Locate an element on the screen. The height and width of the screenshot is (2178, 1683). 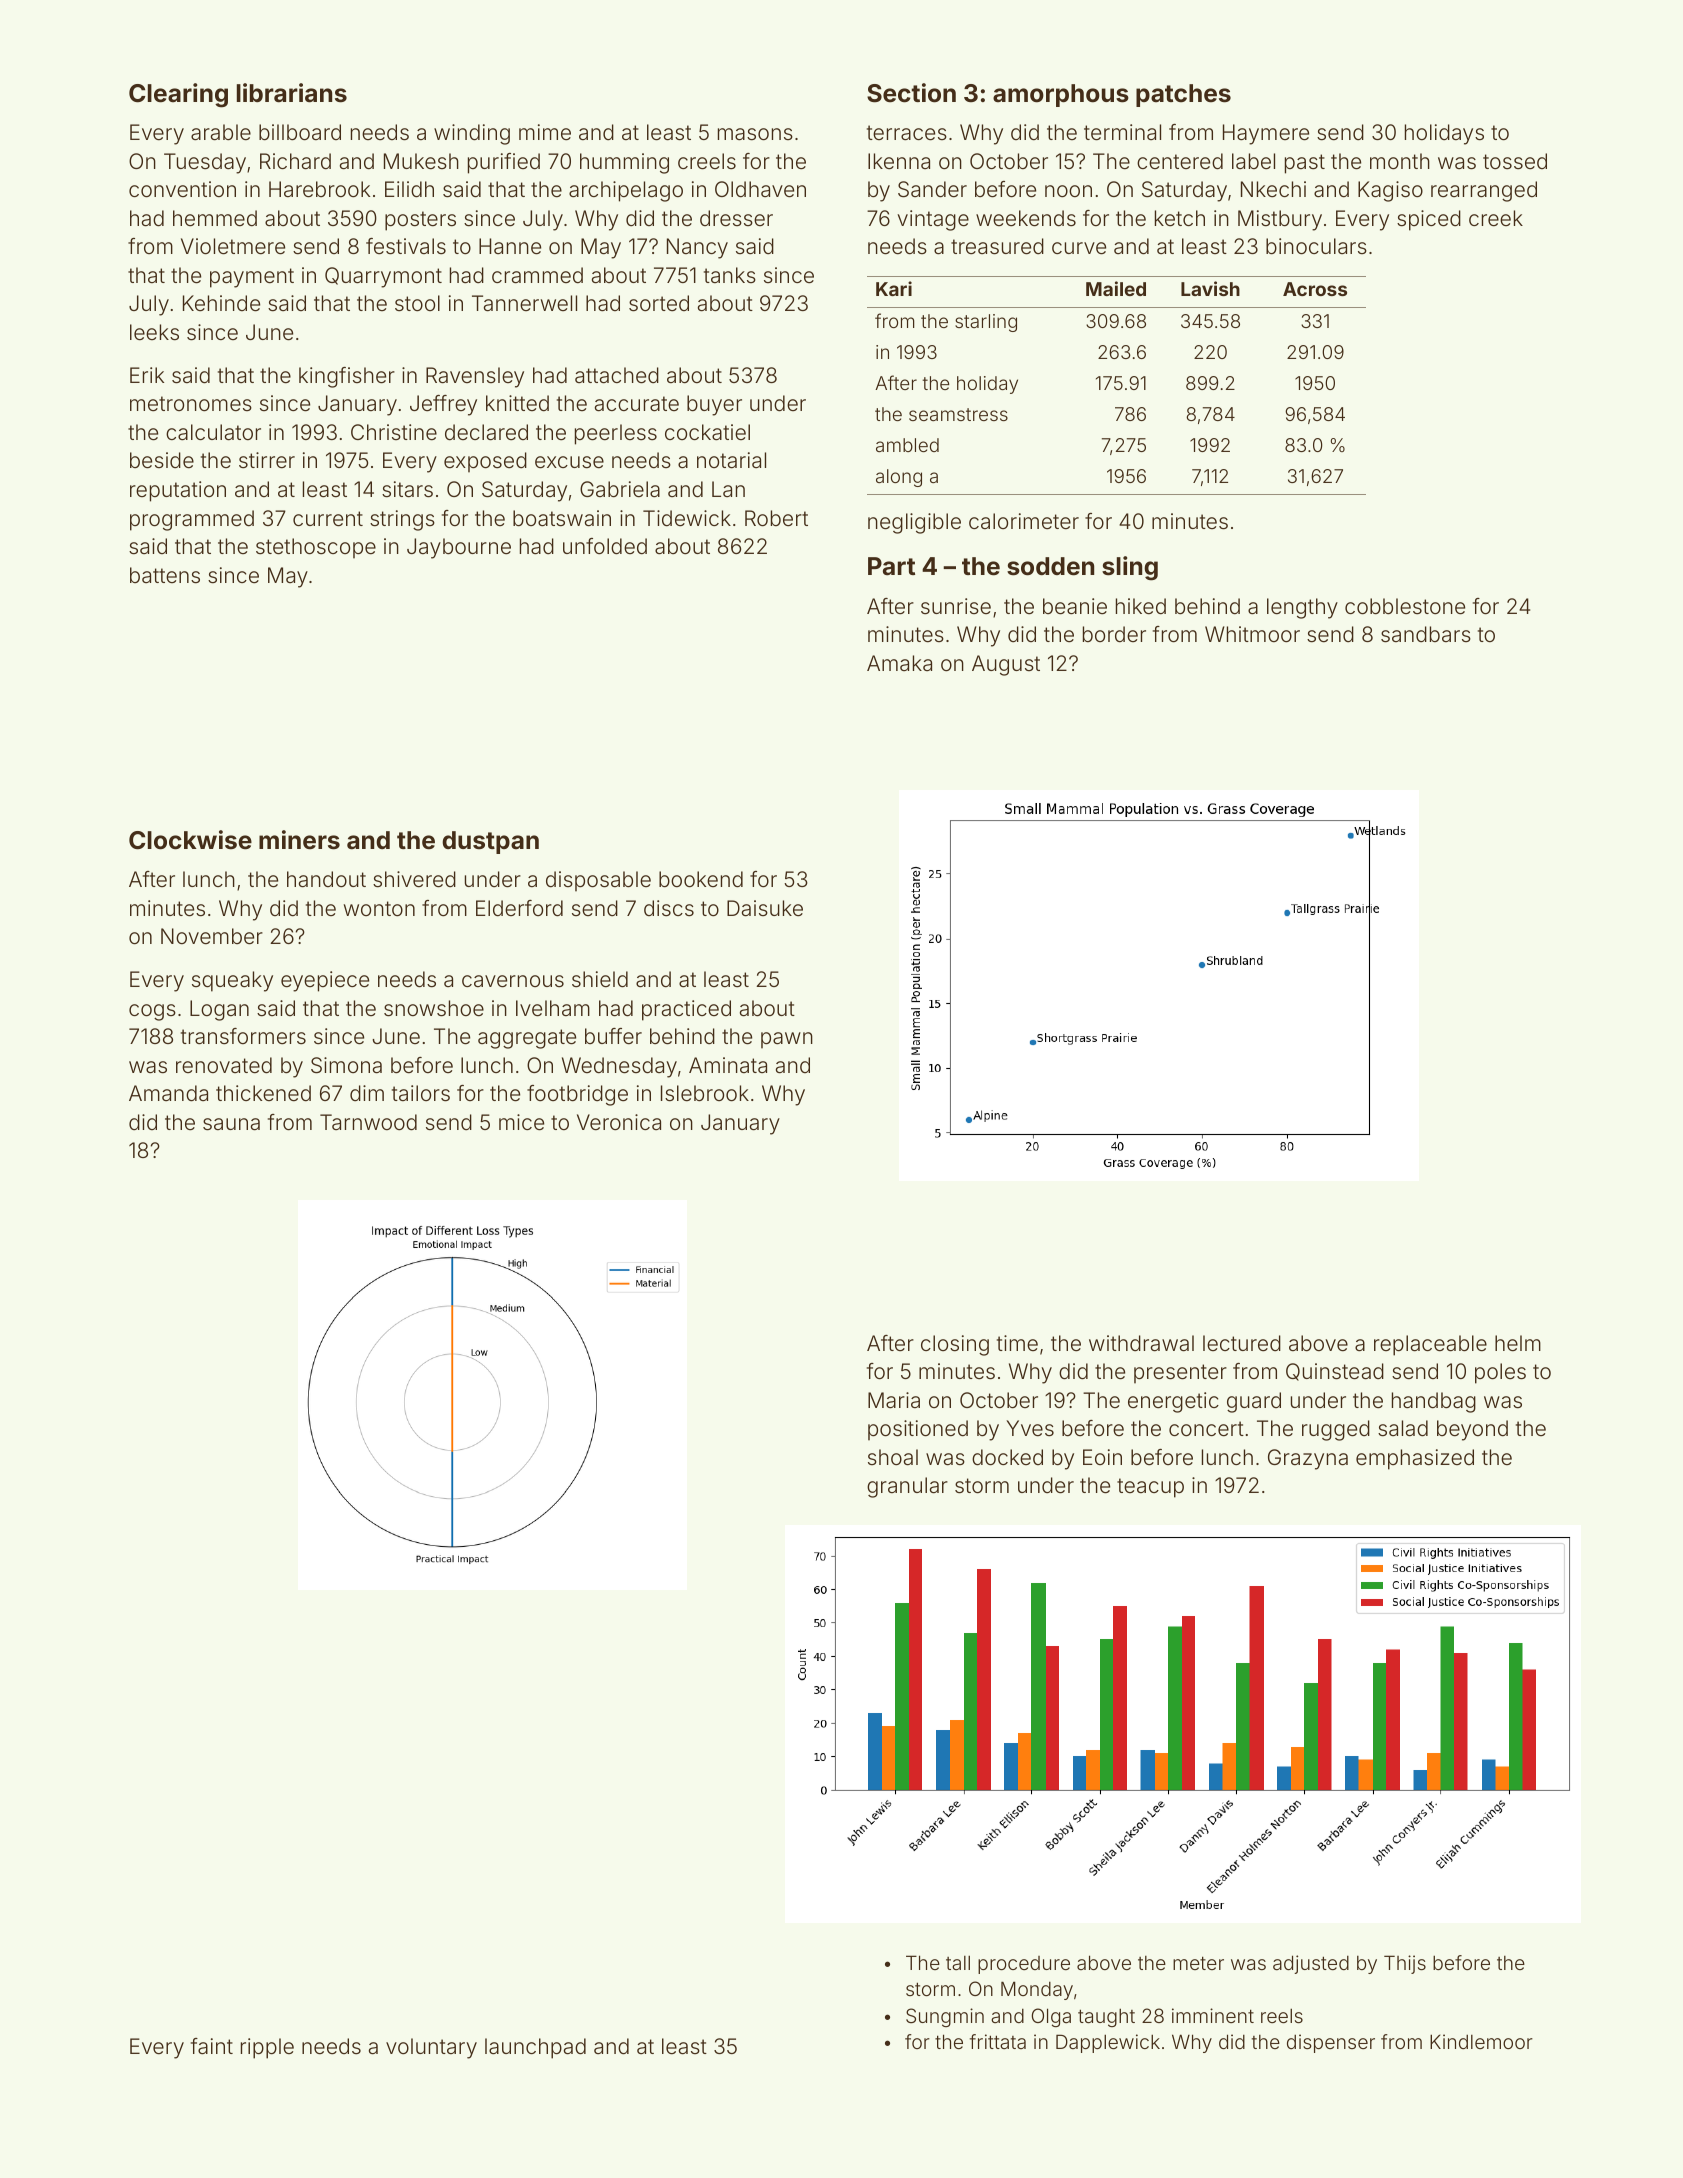
strings is located at coordinates (402, 520).
